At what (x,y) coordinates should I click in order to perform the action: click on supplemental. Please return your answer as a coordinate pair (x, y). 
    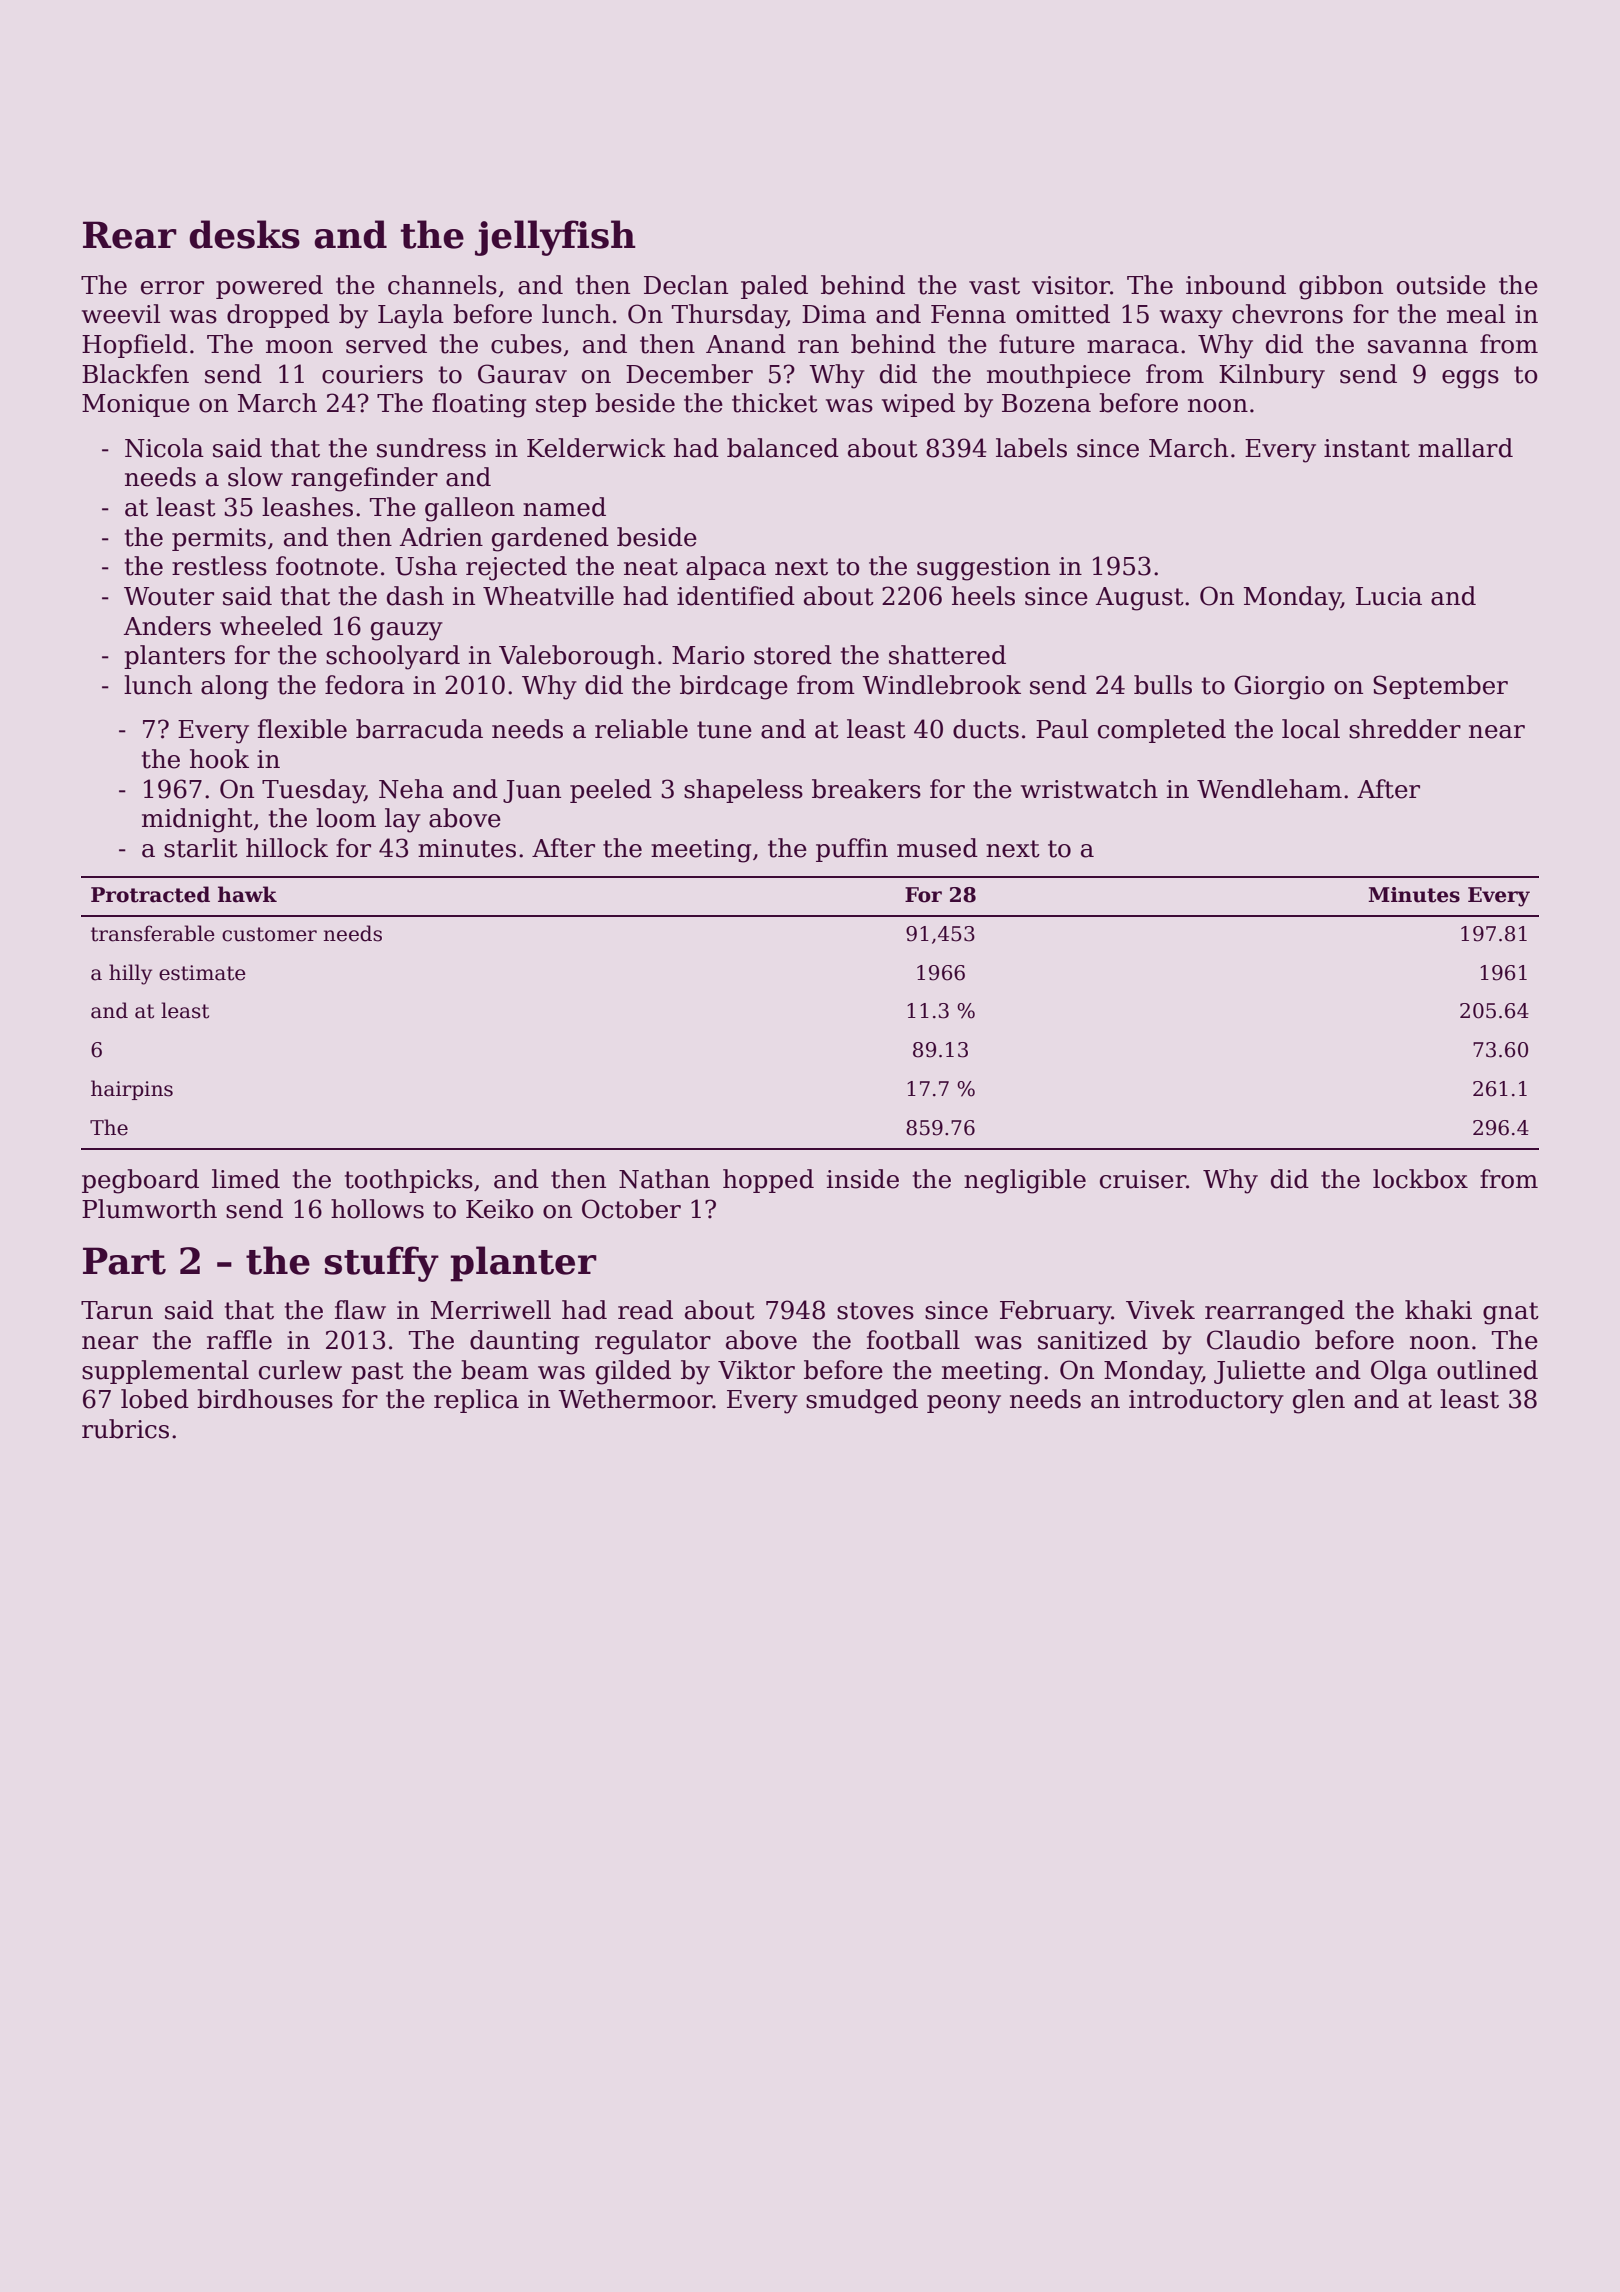
    Looking at the image, I should click on (165, 1372).
